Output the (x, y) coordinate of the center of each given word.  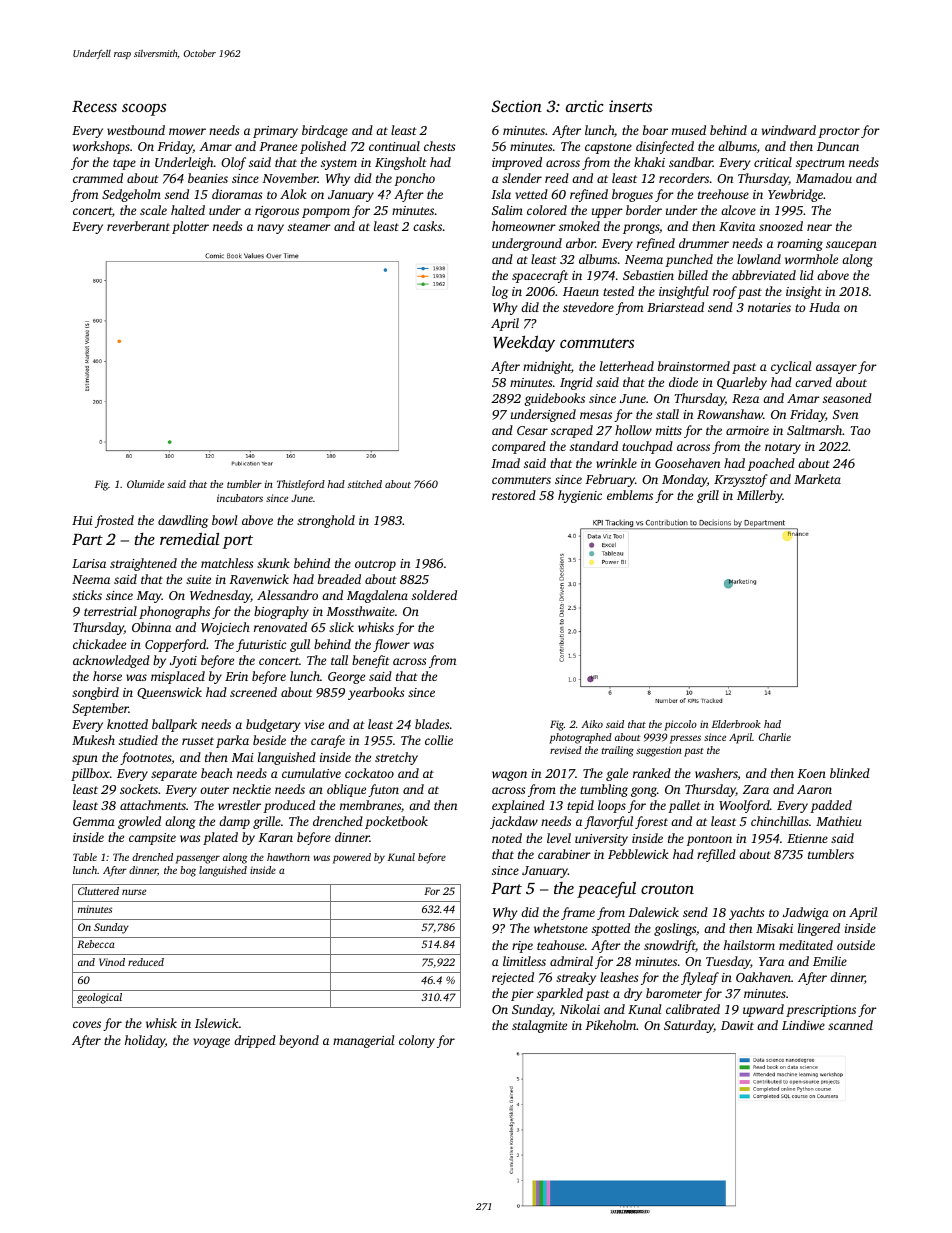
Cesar (532, 430)
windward (789, 130)
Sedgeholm (131, 195)
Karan (275, 837)
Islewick (217, 1023)
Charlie (775, 737)
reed (557, 178)
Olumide (145, 484)
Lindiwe (803, 1025)
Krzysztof (741, 480)
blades (432, 724)
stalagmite (539, 1026)
